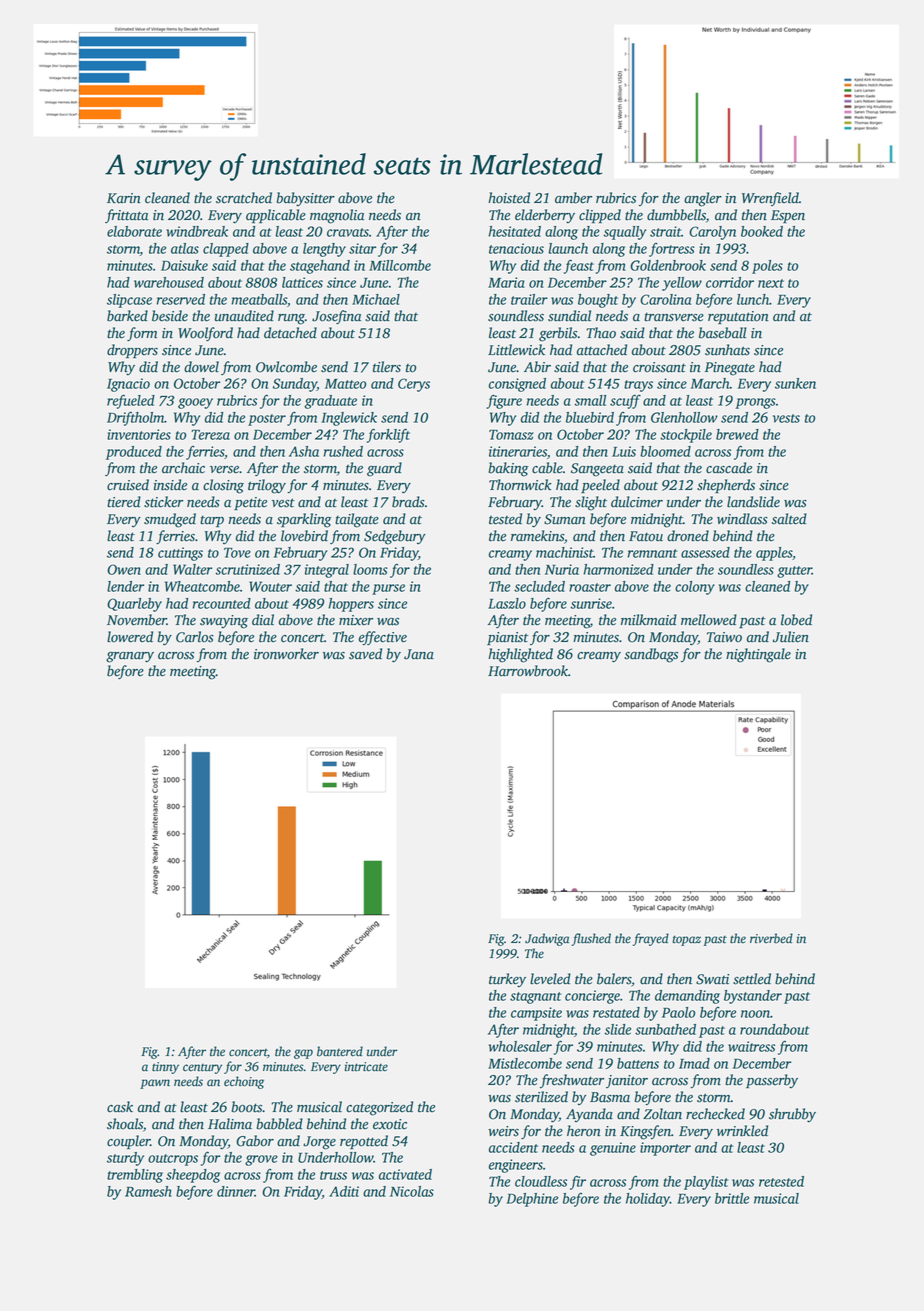 The height and width of the screenshot is (1311, 924). Describe the element at coordinates (665, 1029) in the screenshot. I see `sunbathed` at that location.
